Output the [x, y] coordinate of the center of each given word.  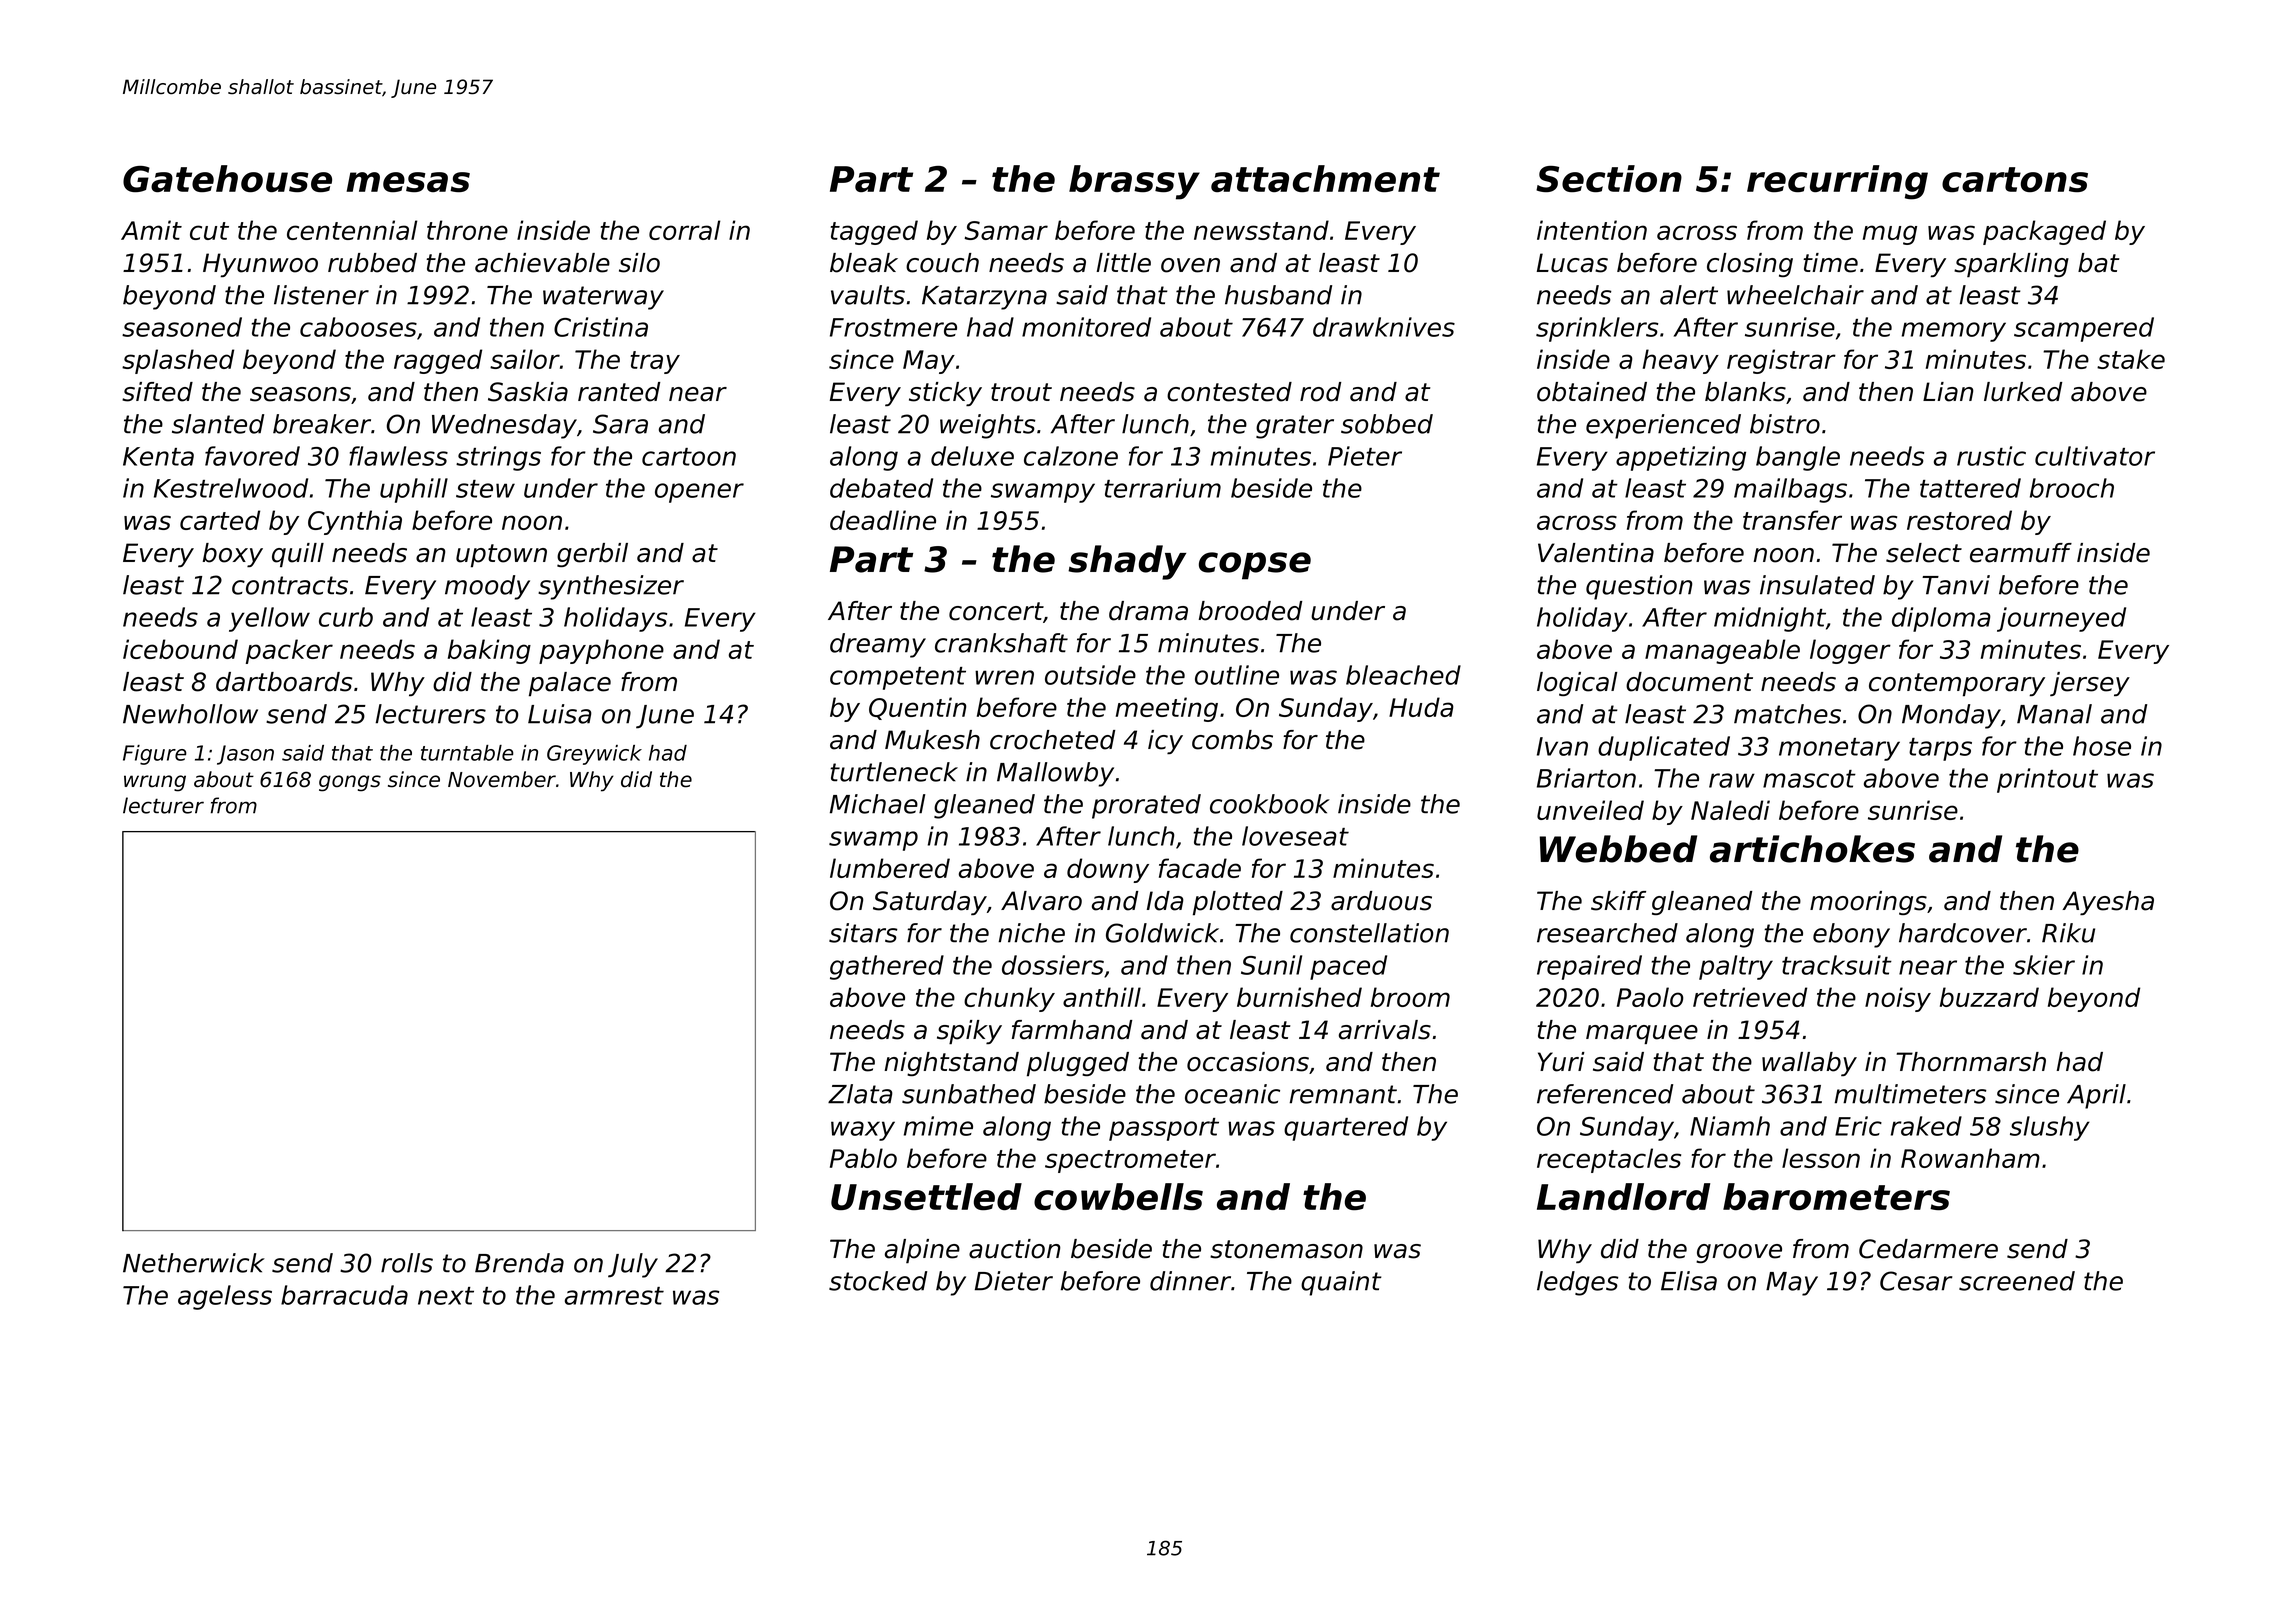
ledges [1577, 1283]
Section [1609, 179]
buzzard [1989, 997]
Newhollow [190, 714]
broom [1410, 997]
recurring [1837, 182]
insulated [1817, 585]
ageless [225, 1297]
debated [881, 488]
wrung [155, 783]
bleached [1403, 675]
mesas [408, 182]
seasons [300, 394]
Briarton [1586, 778]
